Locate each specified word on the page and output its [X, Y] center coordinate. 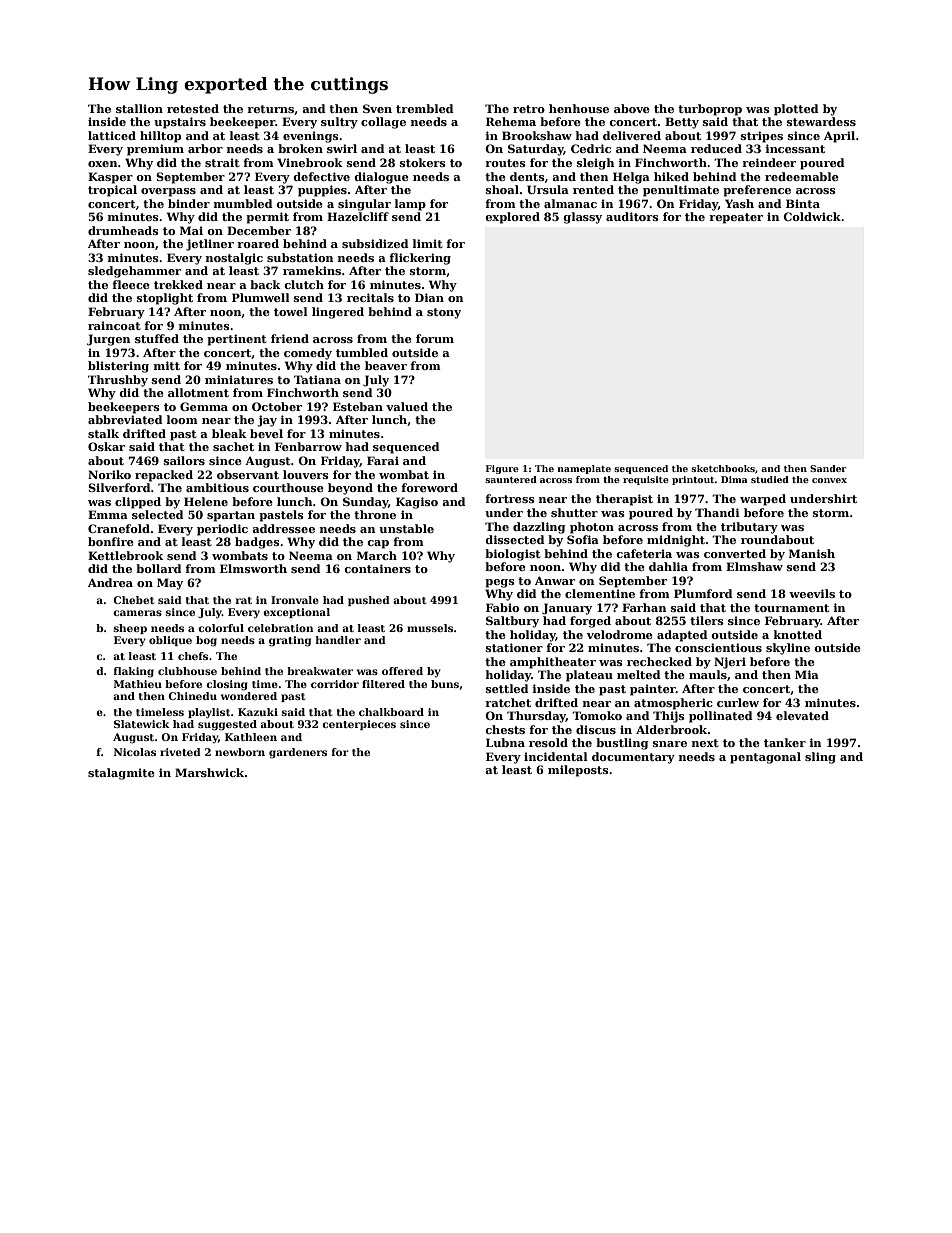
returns [270, 109]
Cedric [591, 148]
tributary [749, 528]
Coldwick [812, 216]
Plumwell [261, 297]
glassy [582, 218]
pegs [500, 583]
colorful [221, 628]
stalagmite [121, 774]
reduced [716, 148]
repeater [736, 218]
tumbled [362, 352]
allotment [198, 392]
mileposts [578, 771]
